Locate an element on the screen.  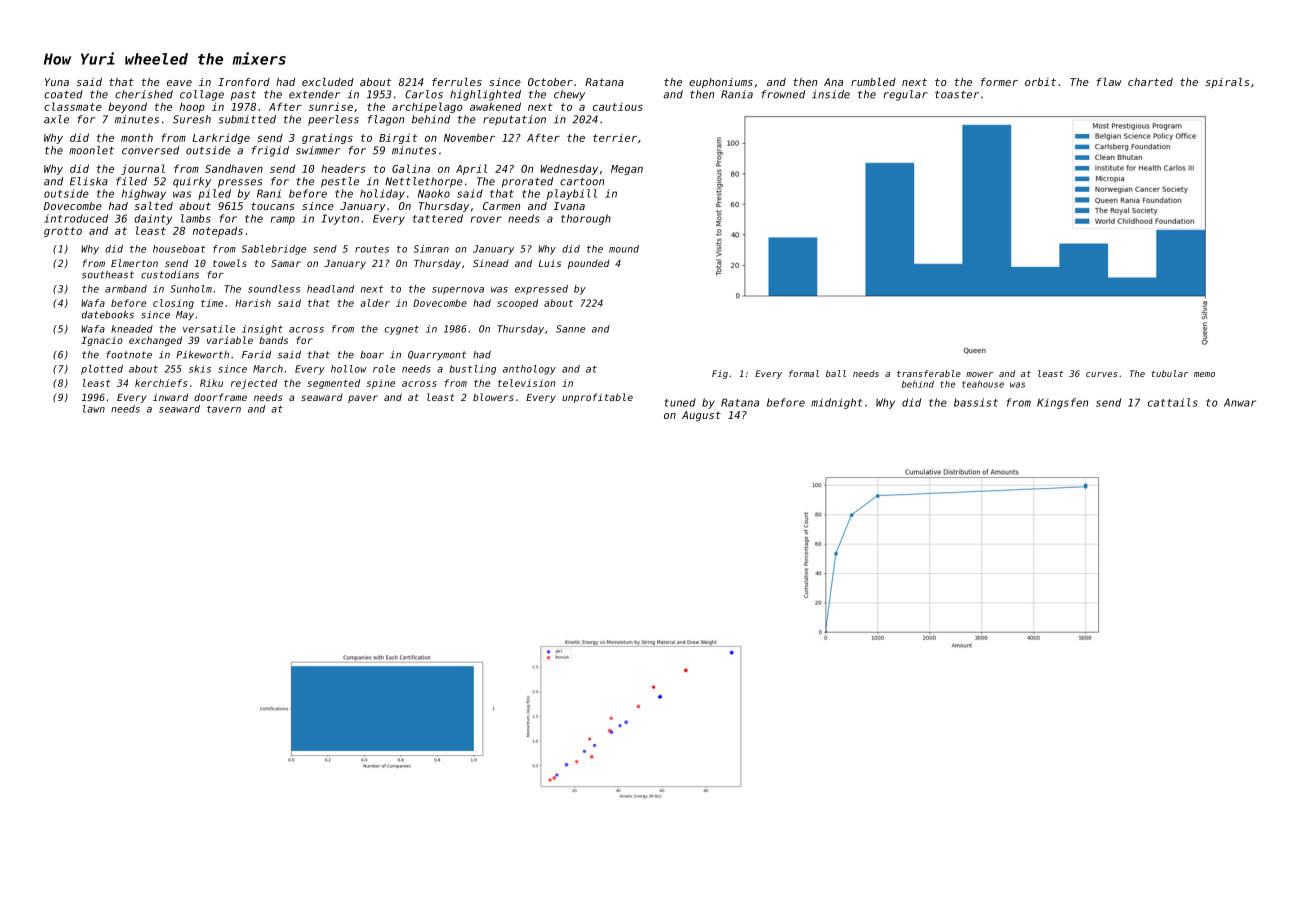
spirals is located at coordinates (1227, 83).
